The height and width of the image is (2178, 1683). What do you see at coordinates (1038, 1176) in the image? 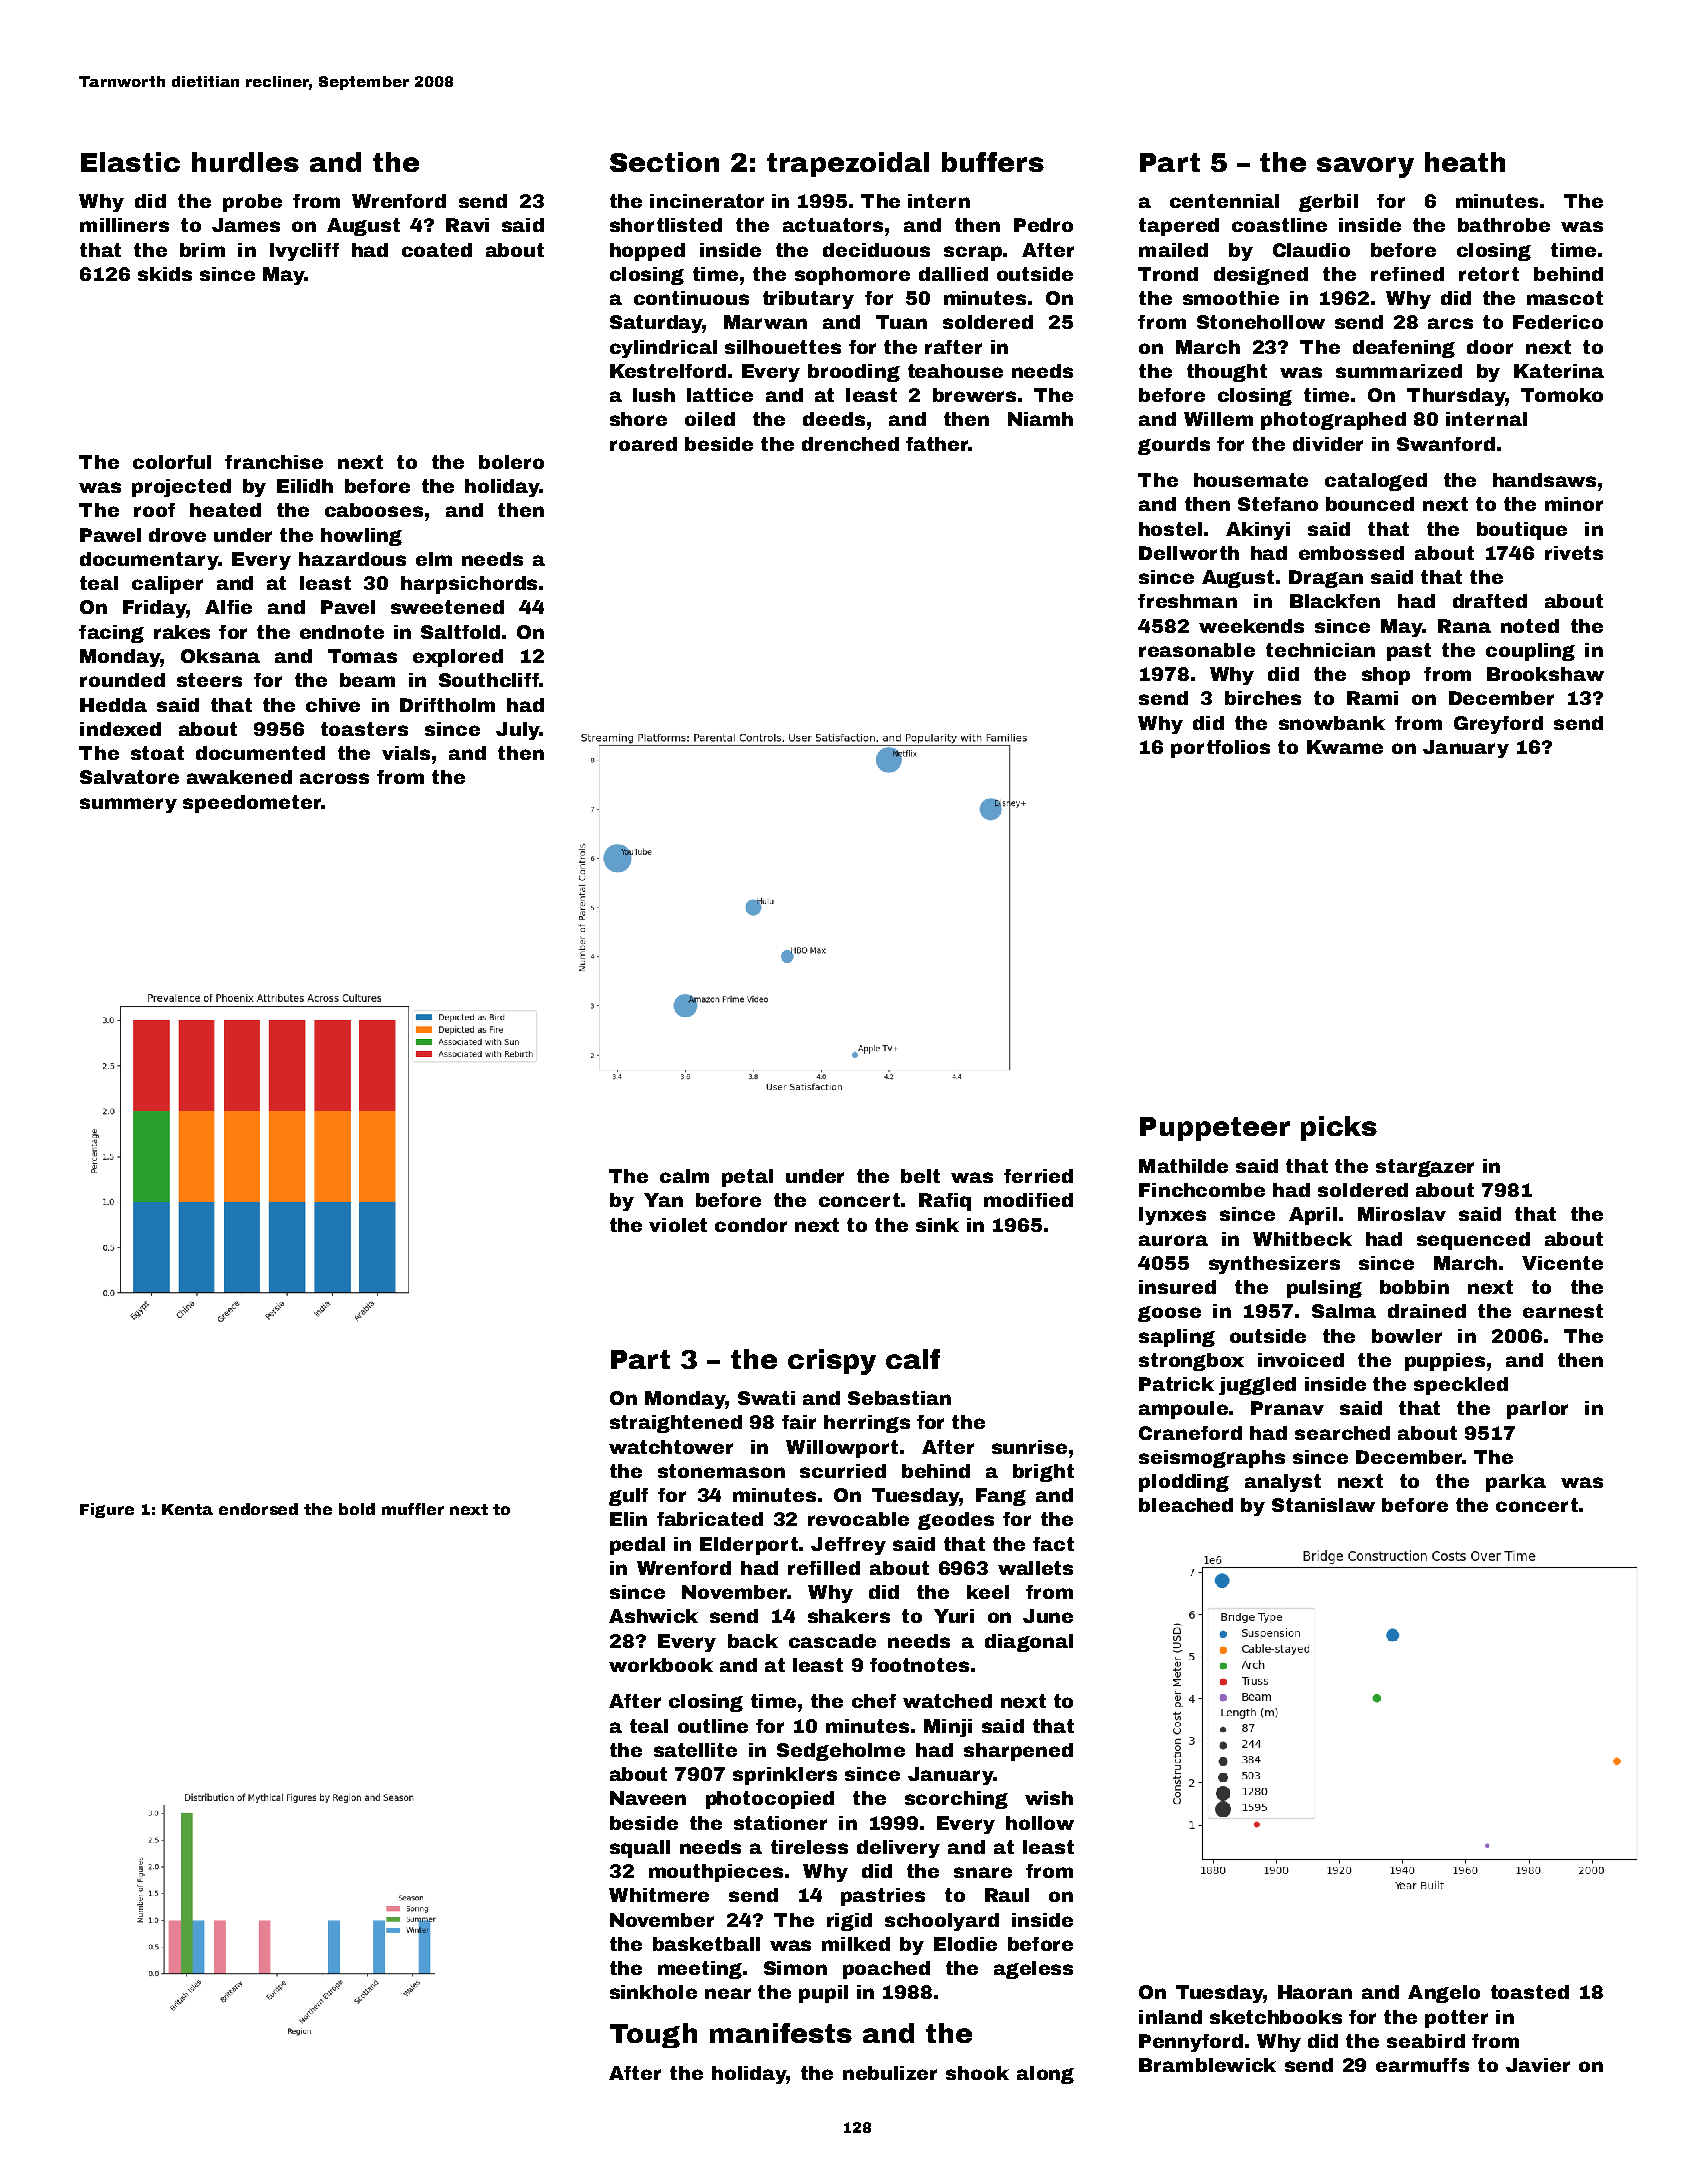
I see `ferried` at bounding box center [1038, 1176].
